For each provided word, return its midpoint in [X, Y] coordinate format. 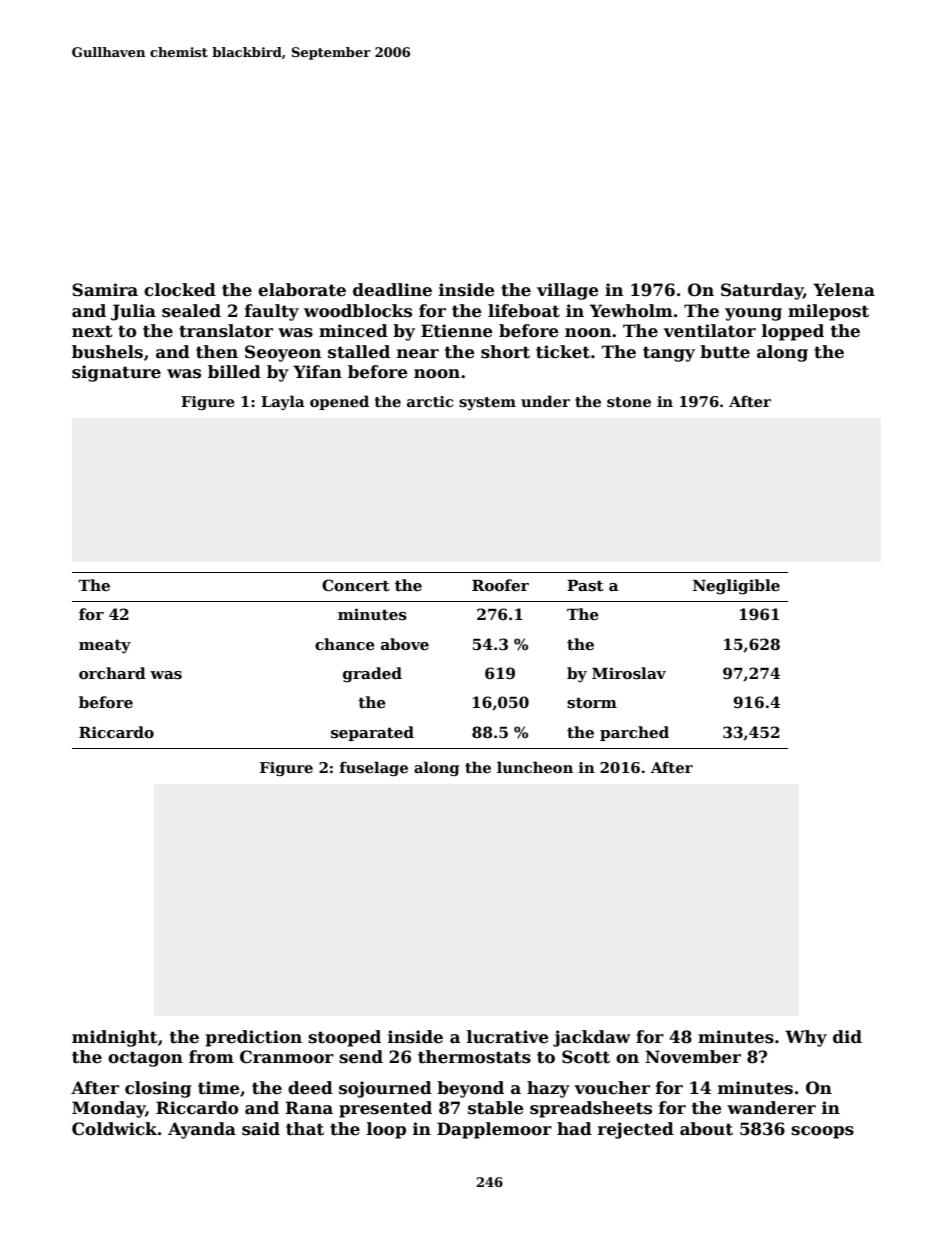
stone [629, 402]
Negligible [736, 587]
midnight [115, 1038]
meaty [105, 646]
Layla [283, 402]
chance [345, 644]
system [487, 403]
